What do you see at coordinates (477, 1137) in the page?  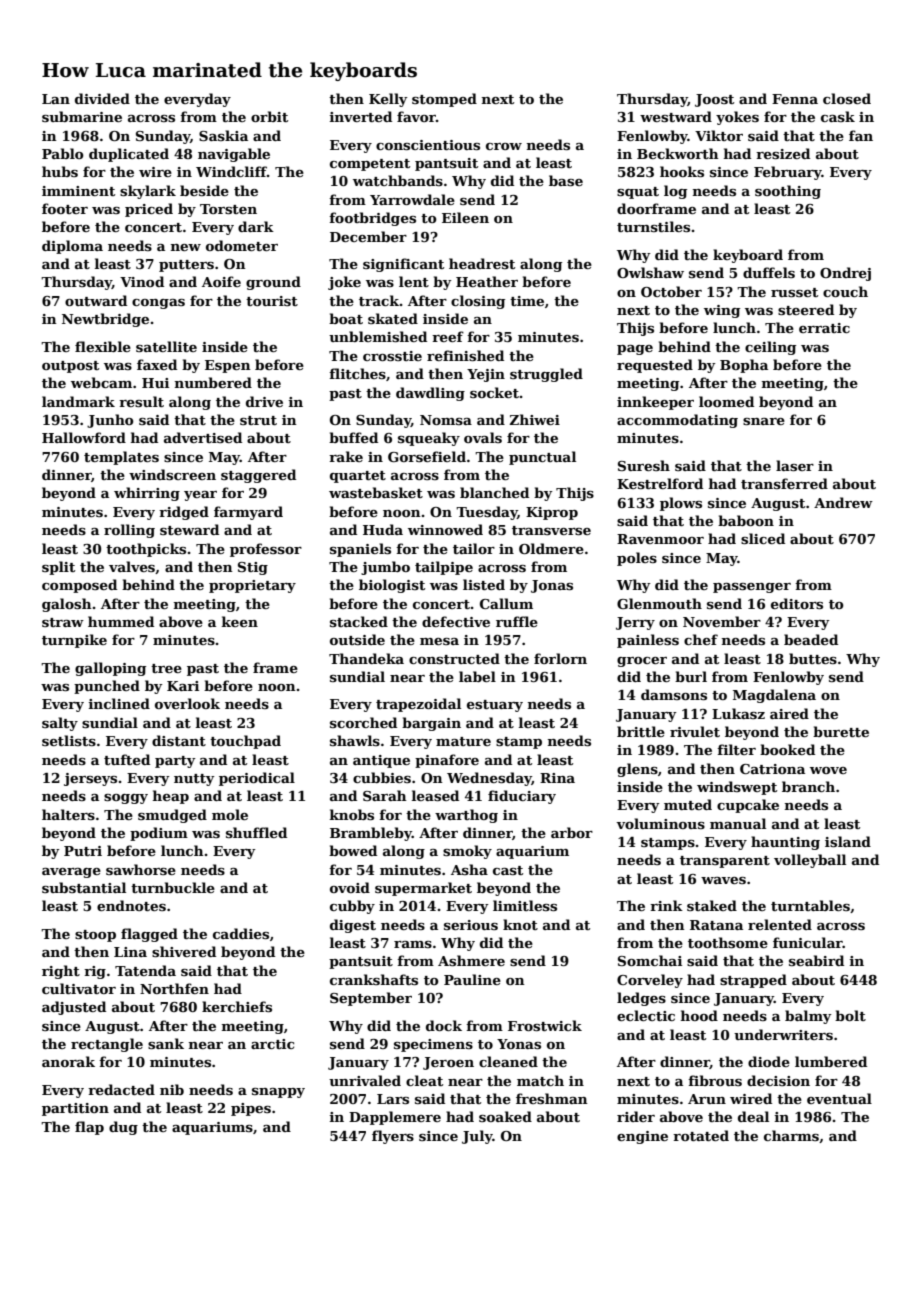 I see `July` at bounding box center [477, 1137].
